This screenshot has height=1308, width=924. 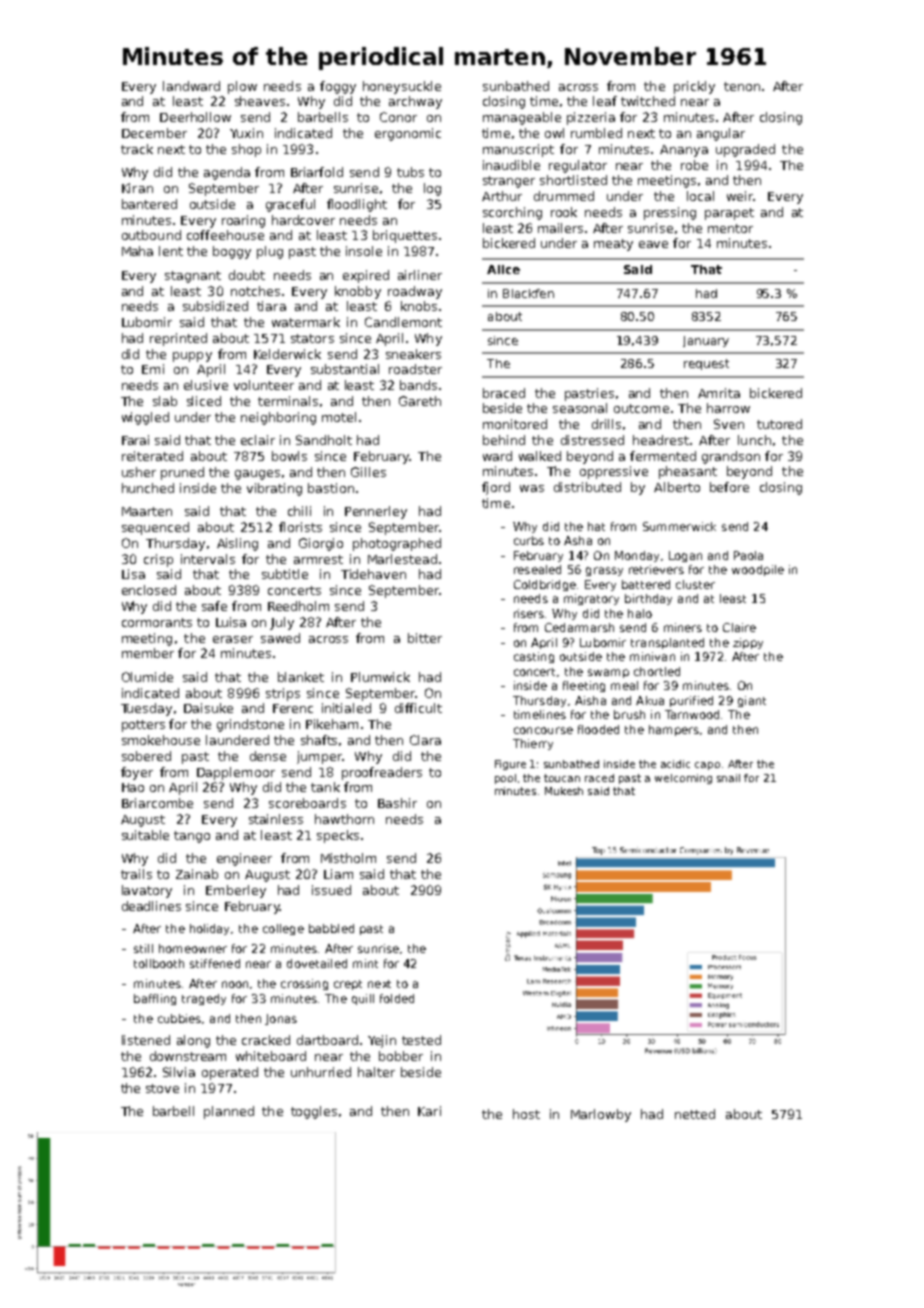 What do you see at coordinates (675, 764) in the screenshot?
I see `acidic` at bounding box center [675, 764].
